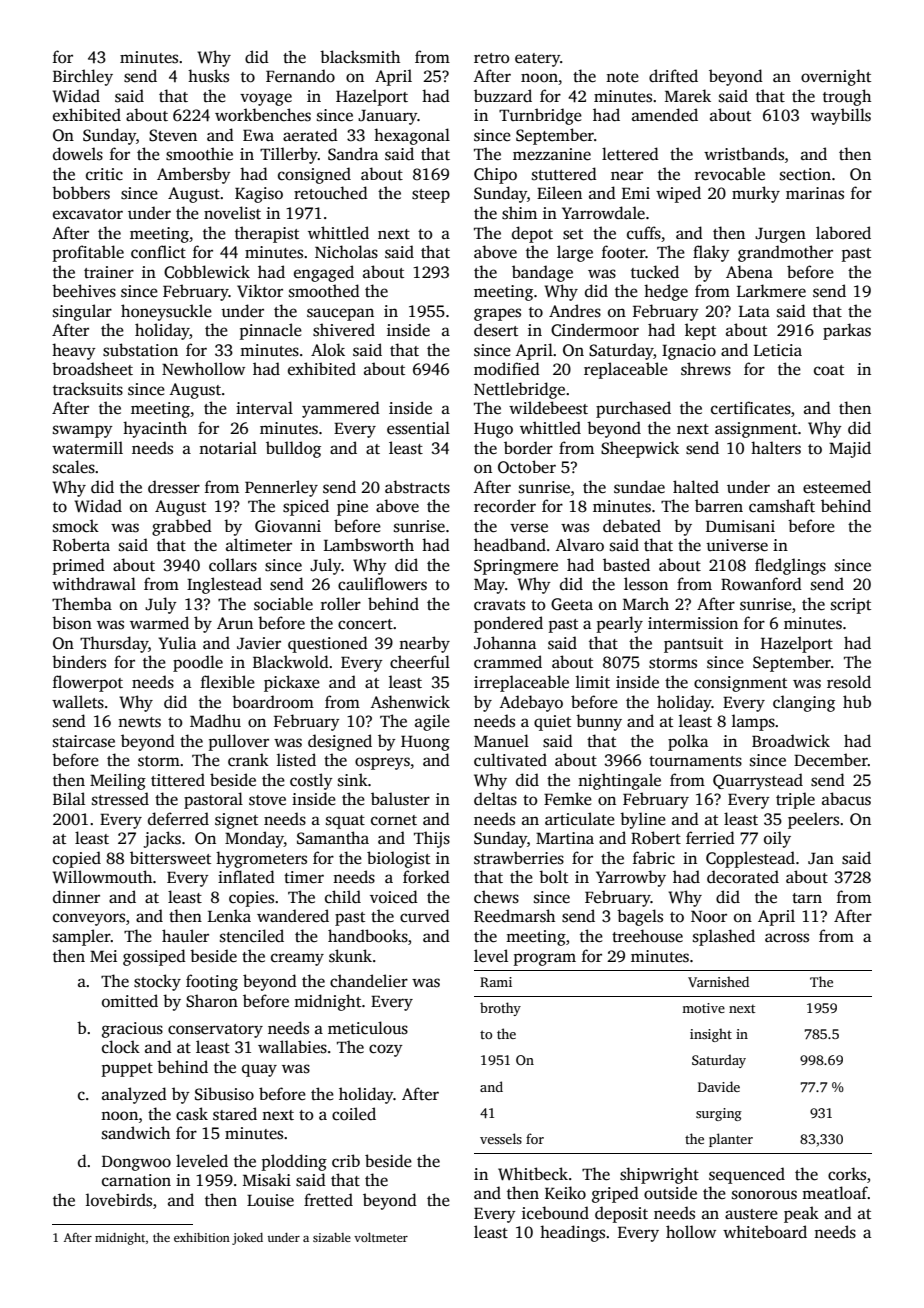 The height and width of the screenshot is (1308, 924). What do you see at coordinates (493, 430) in the screenshot?
I see `Hugo` at bounding box center [493, 430].
